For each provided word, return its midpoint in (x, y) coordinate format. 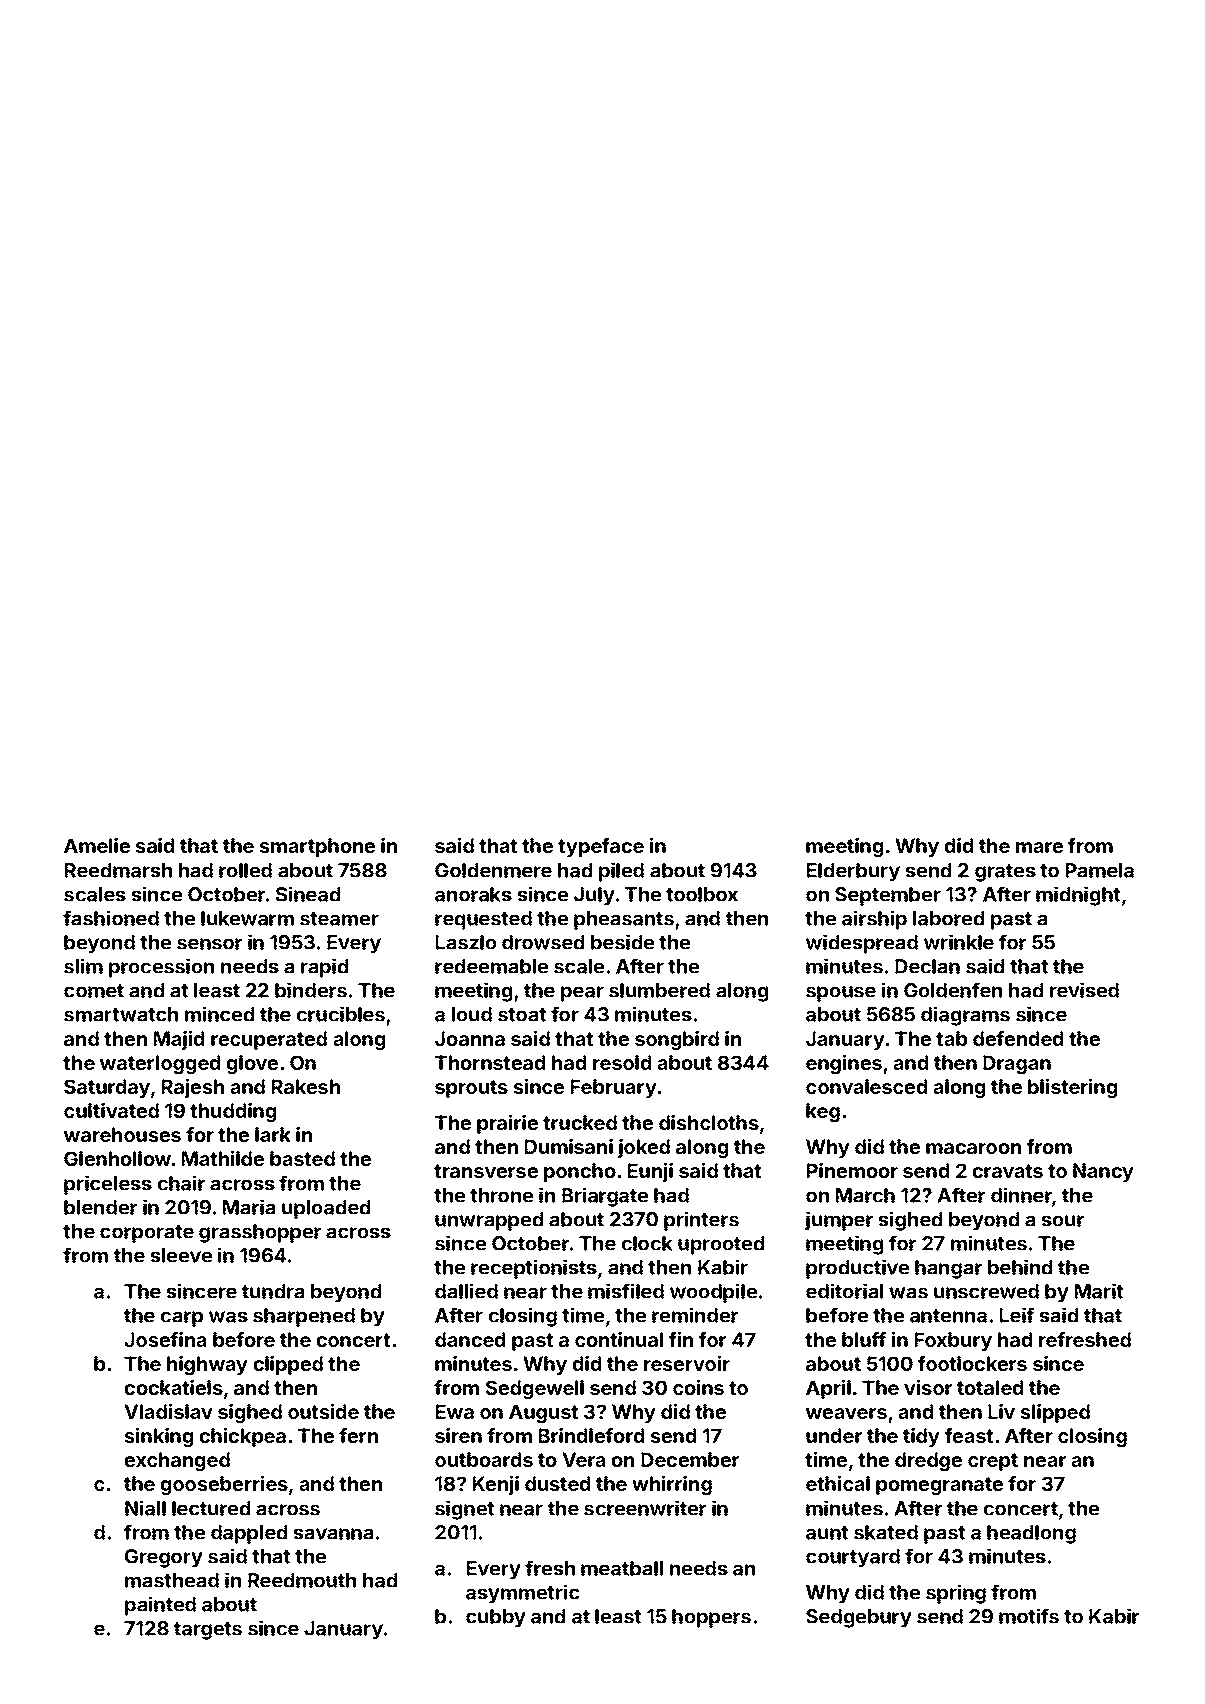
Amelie (97, 845)
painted (160, 1606)
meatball (622, 1568)
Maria (249, 1207)
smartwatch (121, 1014)
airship (874, 920)
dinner (1021, 1195)
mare (1039, 847)
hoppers (711, 1618)
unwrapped (489, 1221)
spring (956, 1594)
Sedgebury (859, 1618)
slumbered (659, 990)
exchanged (177, 1462)
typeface (601, 847)
